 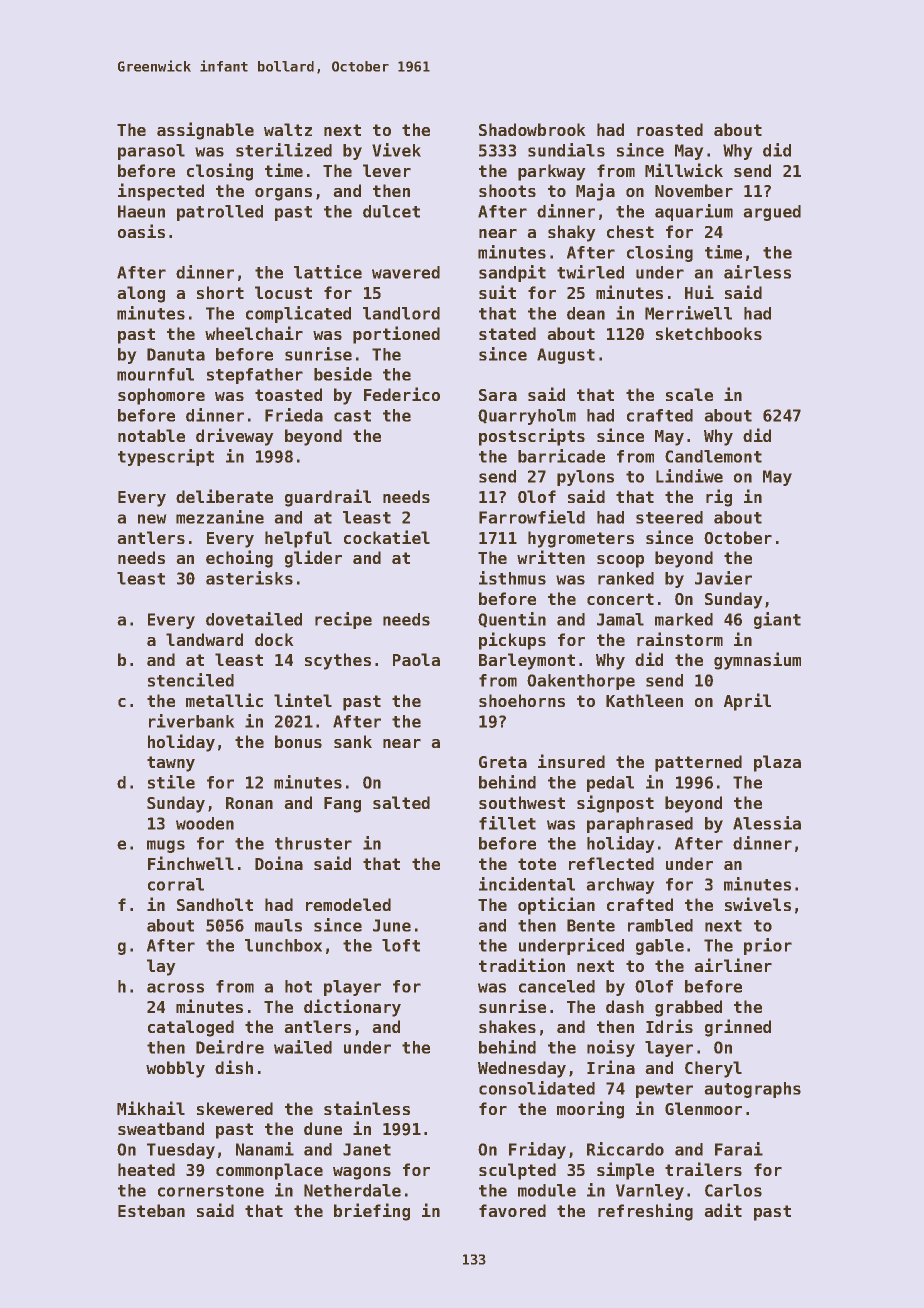 What do you see at coordinates (396, 150) in the document?
I see `Vivek` at bounding box center [396, 150].
